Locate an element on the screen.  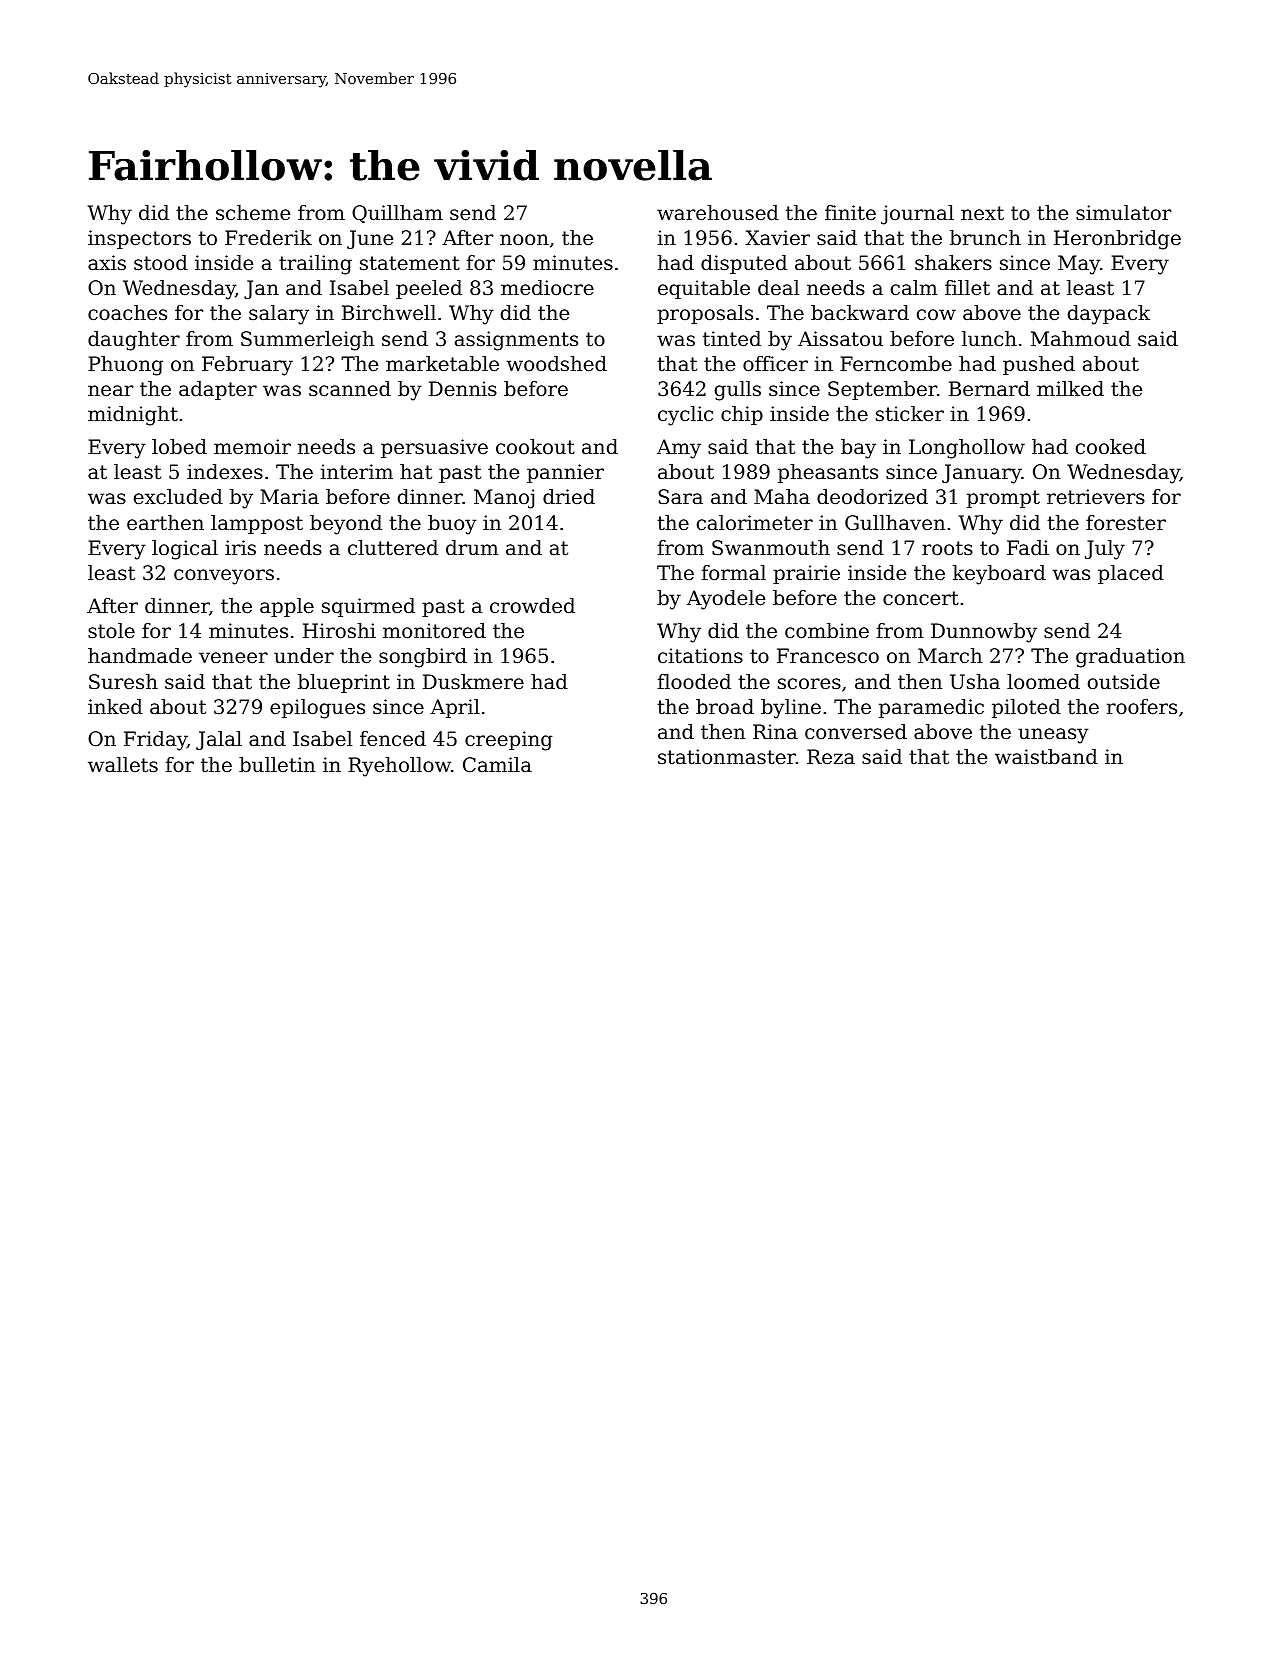
conveyors is located at coordinates (224, 577).
